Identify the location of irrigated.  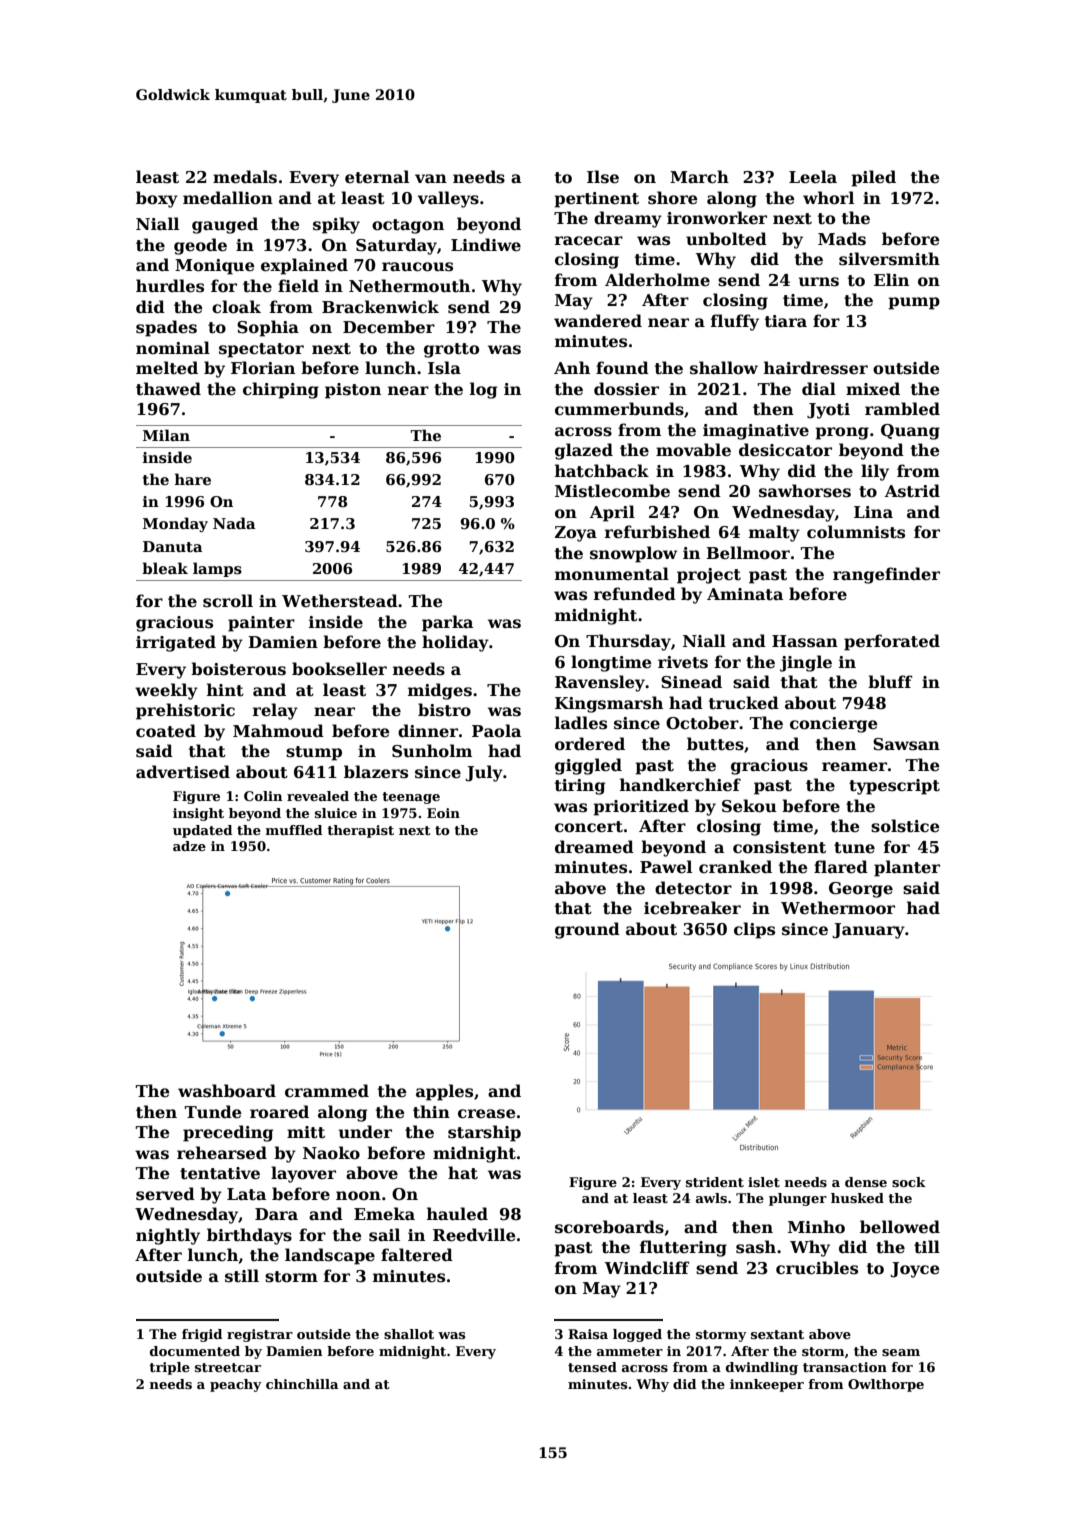
(176, 643).
